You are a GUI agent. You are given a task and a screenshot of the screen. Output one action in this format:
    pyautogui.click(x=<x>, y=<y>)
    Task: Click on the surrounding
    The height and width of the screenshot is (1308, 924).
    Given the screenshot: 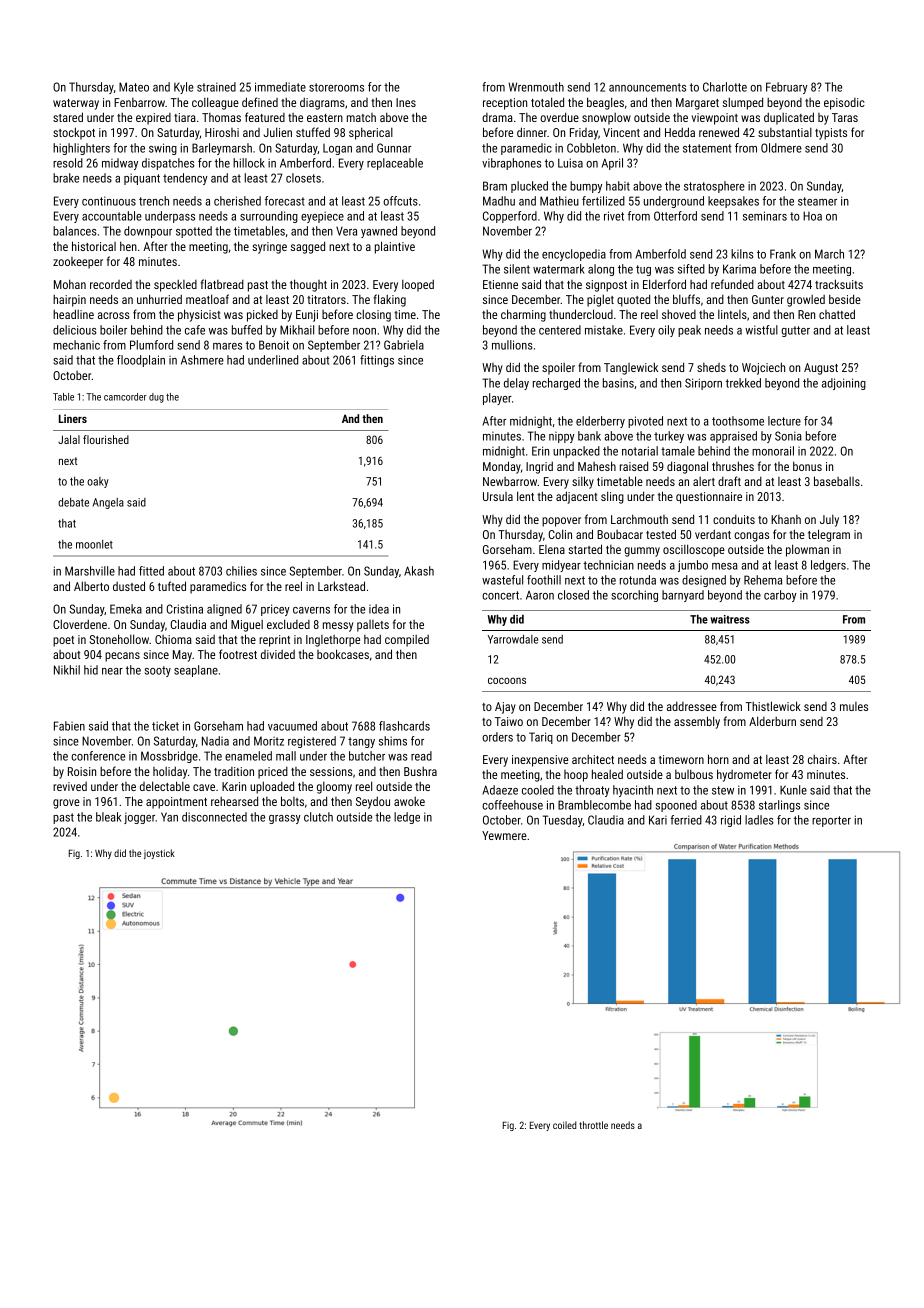 What is the action you would take?
    pyautogui.click(x=269, y=217)
